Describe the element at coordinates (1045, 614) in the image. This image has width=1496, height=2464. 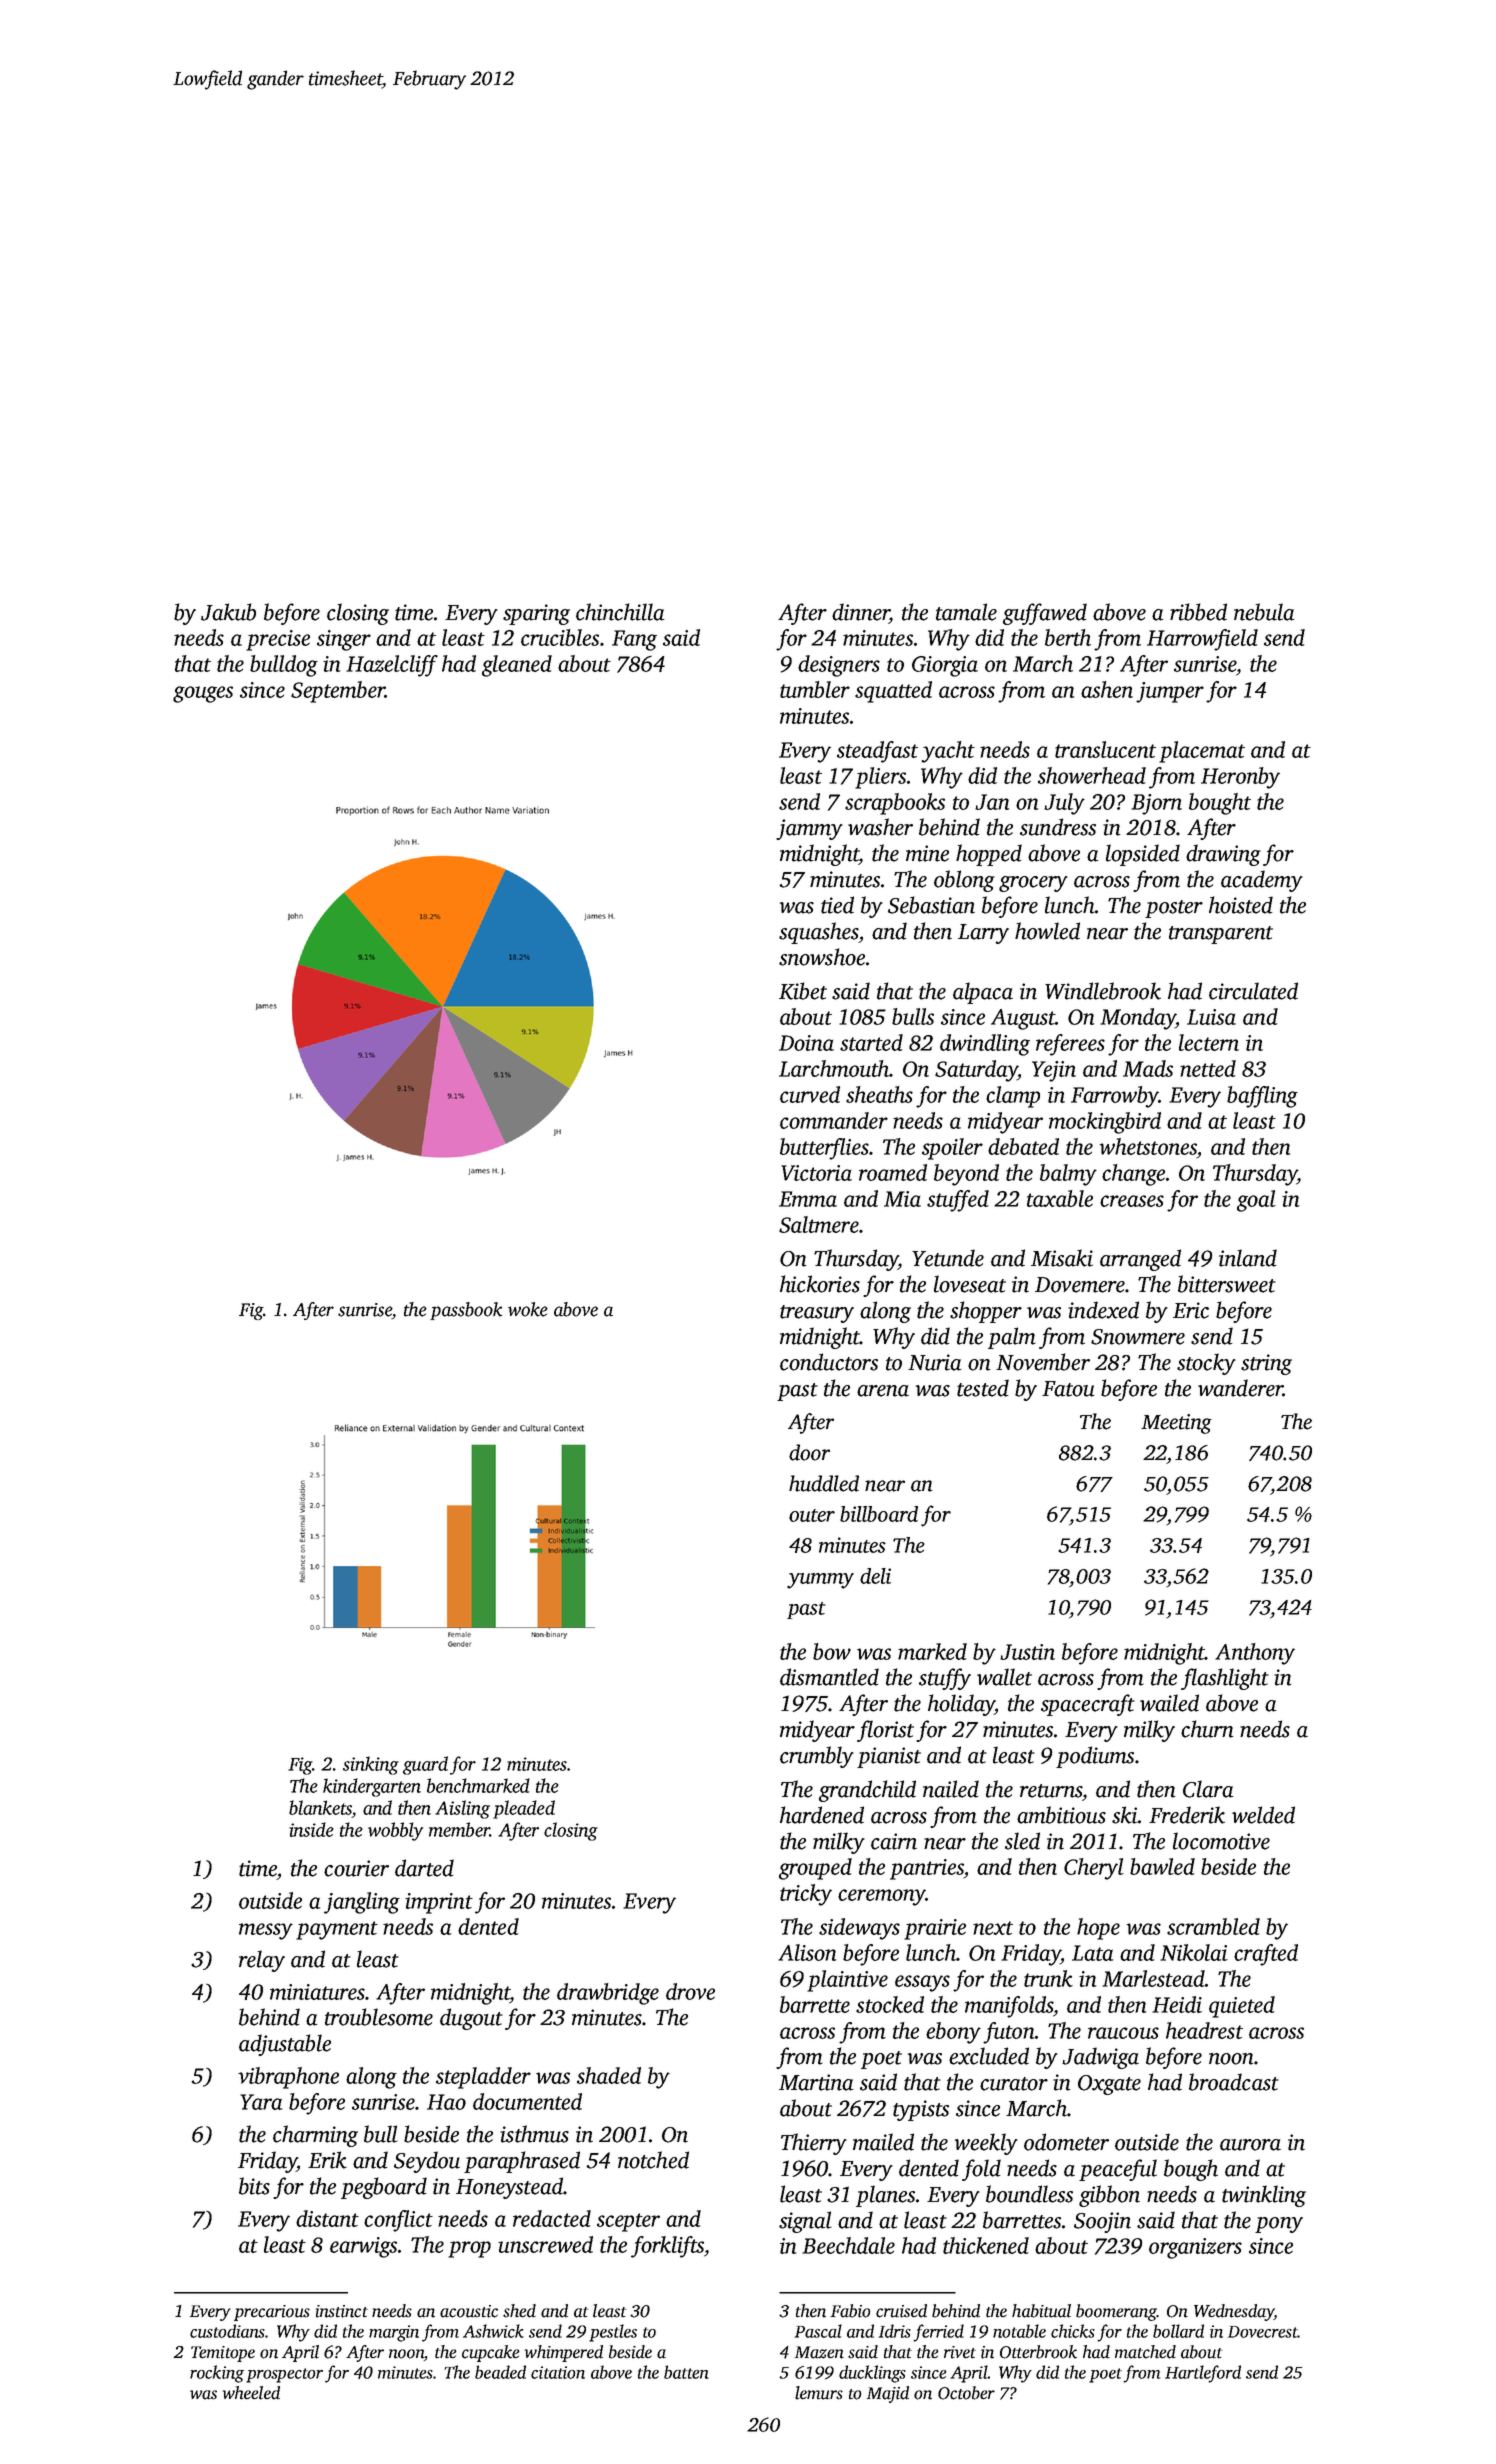
I see `guffawed` at that location.
